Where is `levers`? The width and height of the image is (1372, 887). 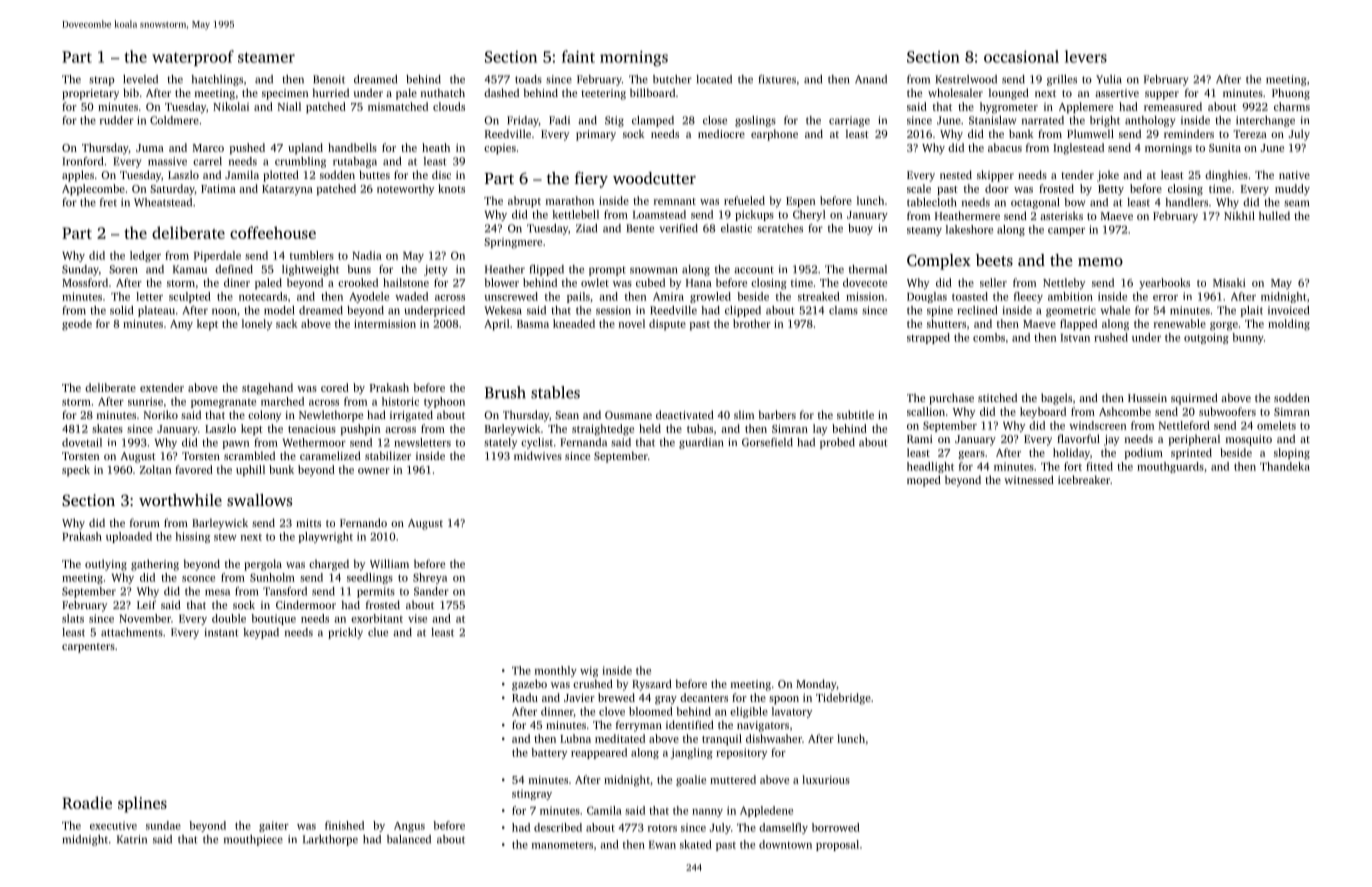 levers is located at coordinates (1086, 56).
